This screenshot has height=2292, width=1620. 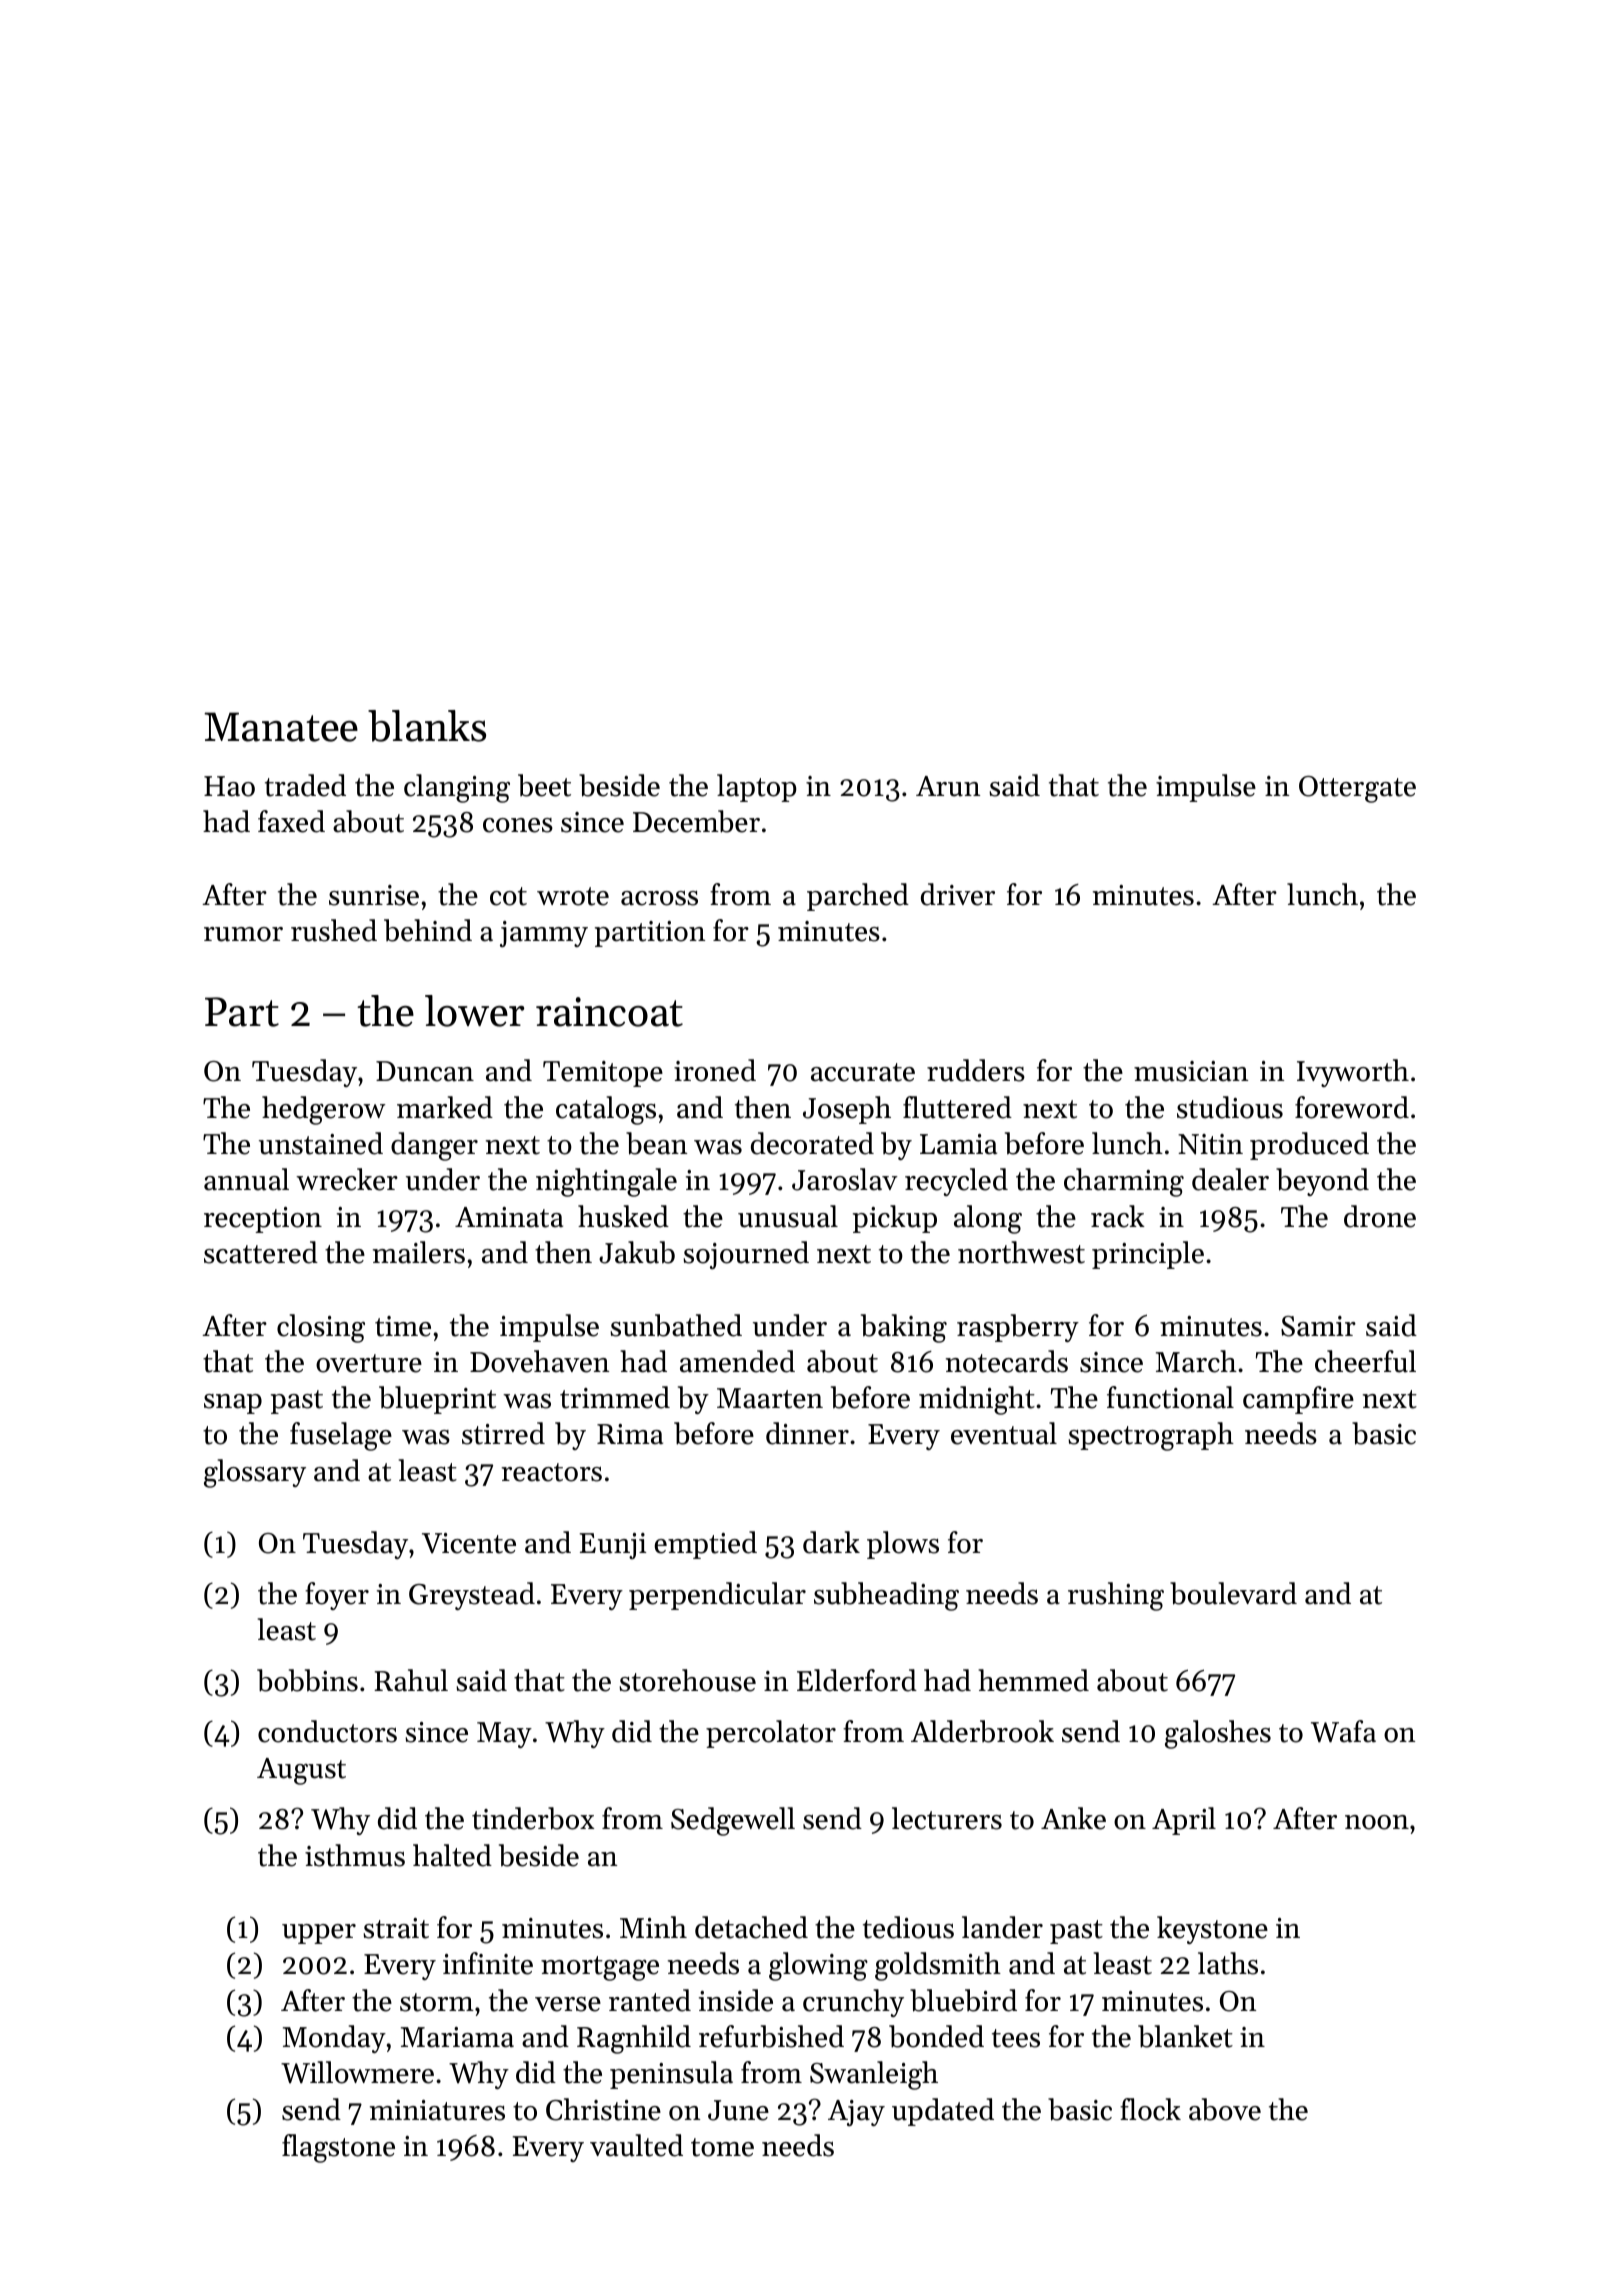 I want to click on Arun, so click(x=948, y=786).
